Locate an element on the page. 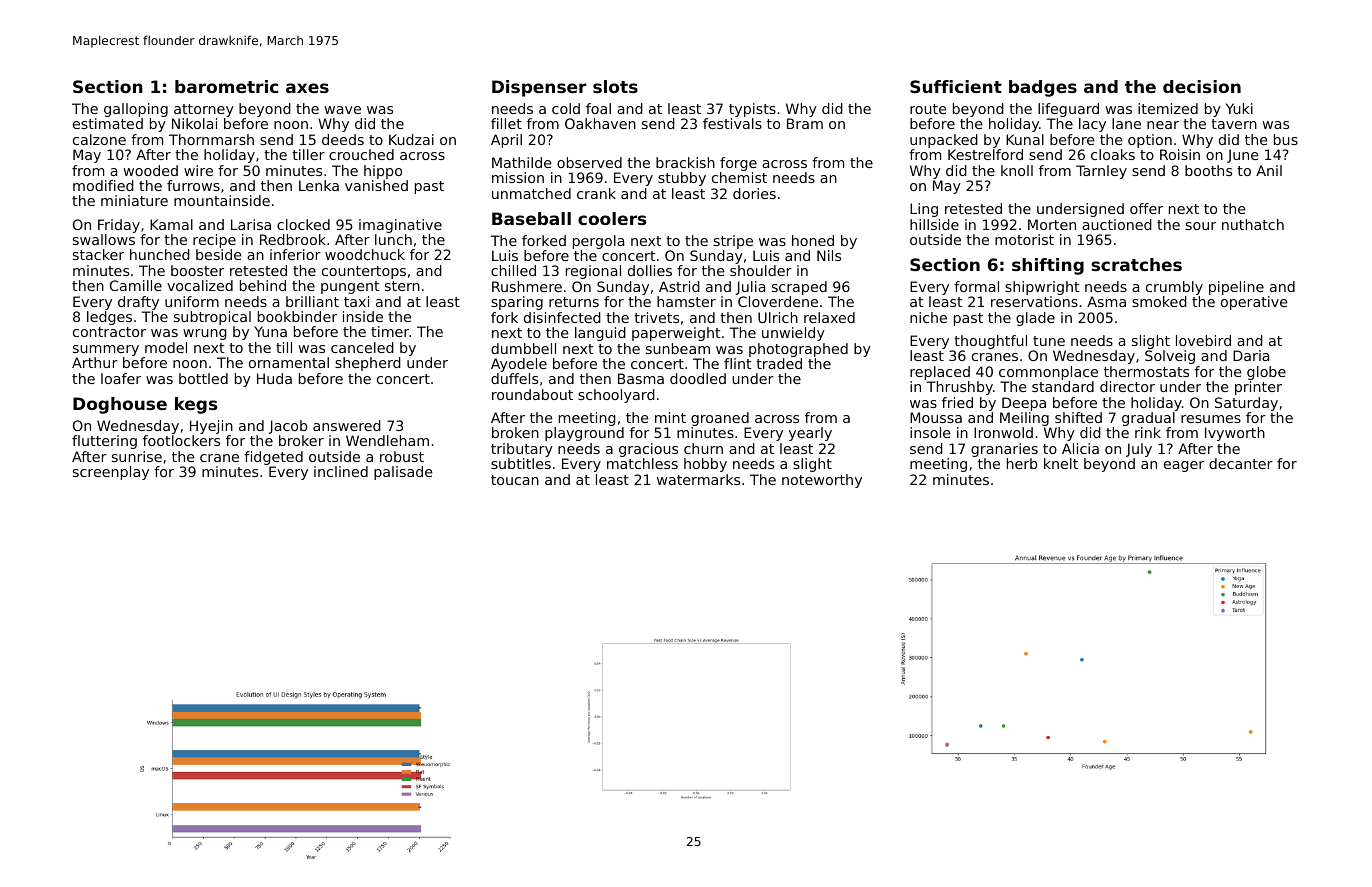 Image resolution: width=1372 pixels, height=887 pixels. drafty is located at coordinates (138, 303).
